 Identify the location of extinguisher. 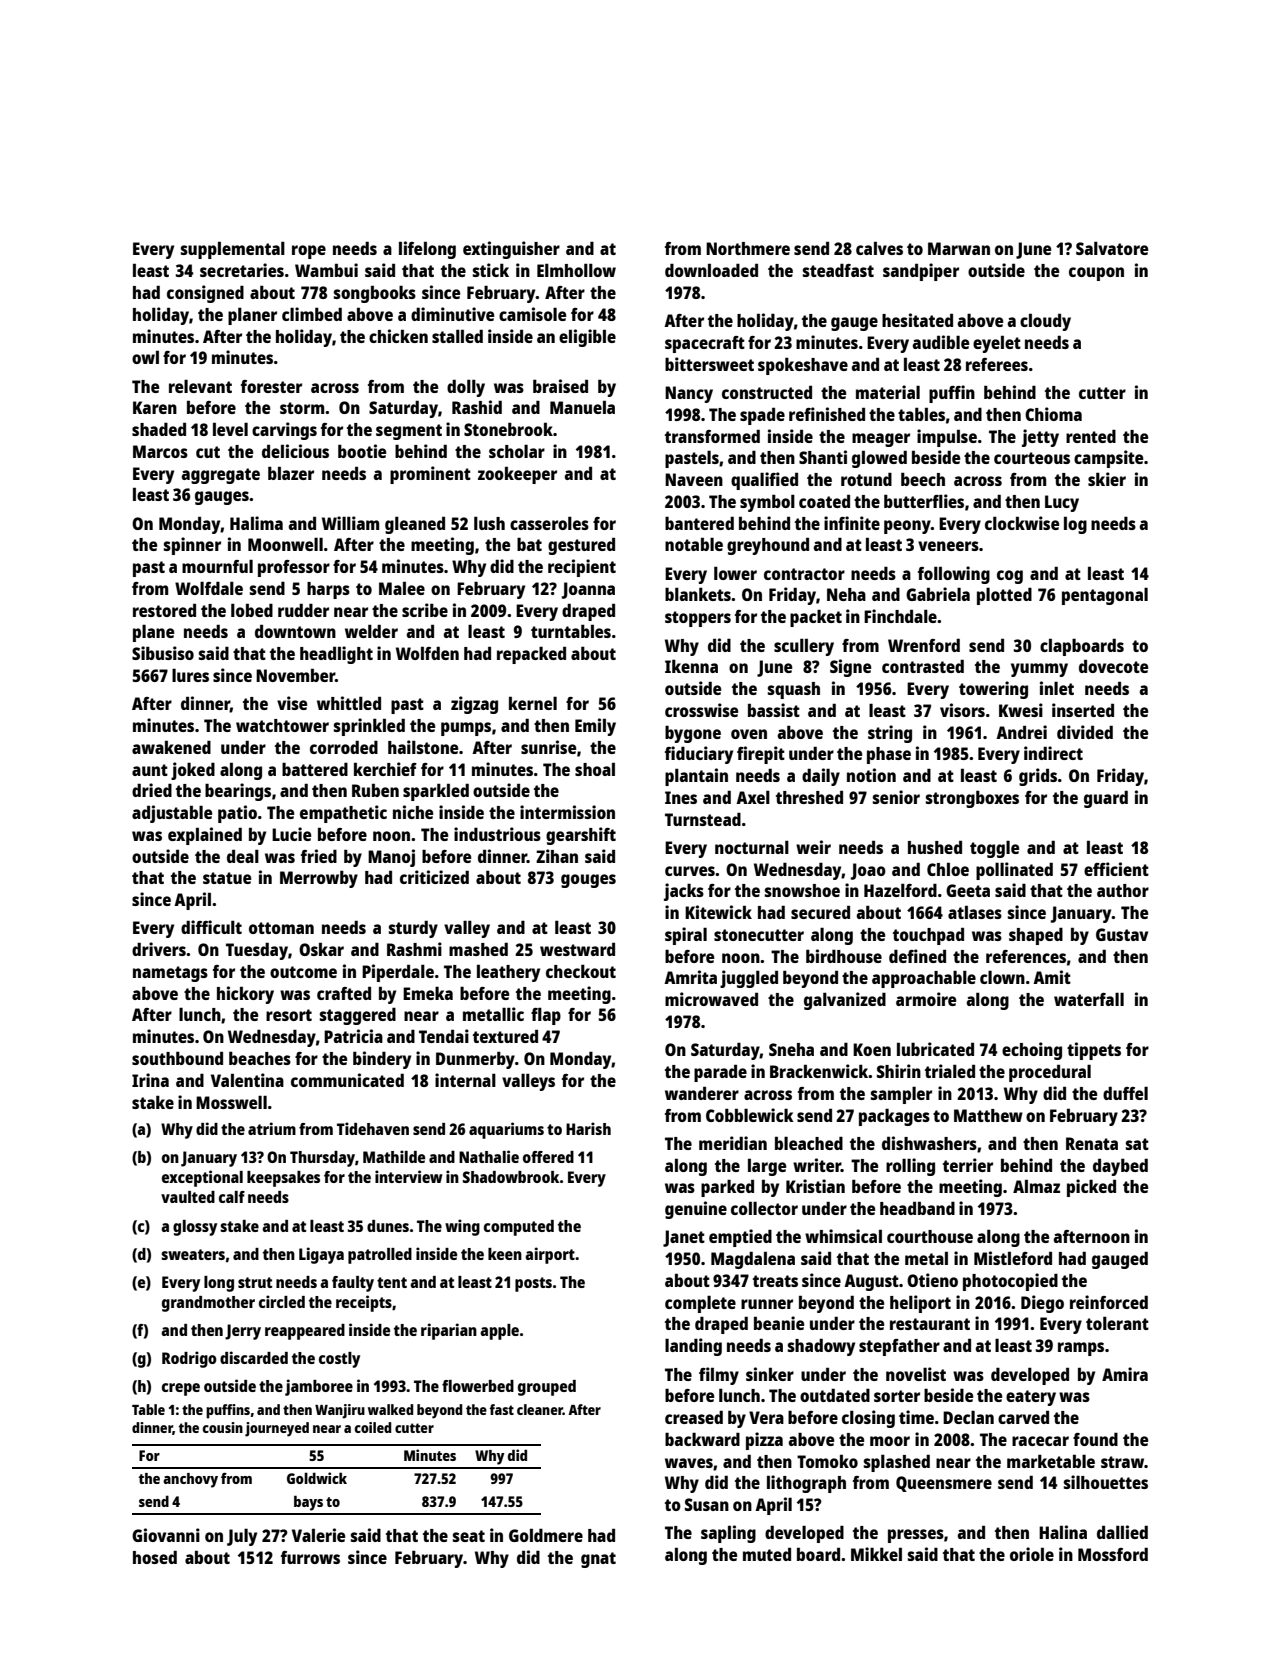
(511, 250).
